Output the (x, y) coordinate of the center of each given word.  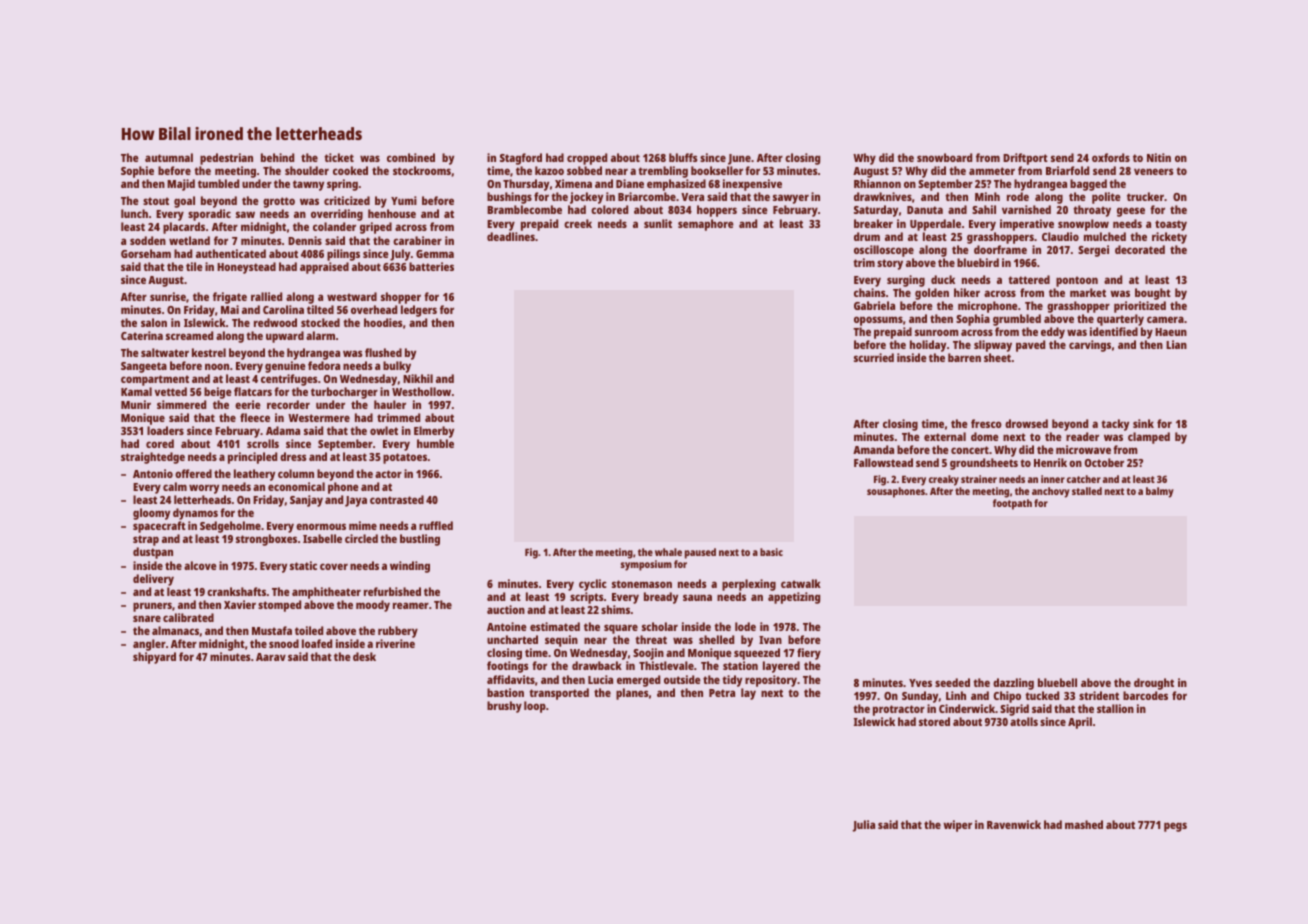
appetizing (794, 598)
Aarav (271, 657)
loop (535, 707)
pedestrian (226, 159)
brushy (504, 707)
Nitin (1159, 157)
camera (1165, 319)
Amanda (873, 449)
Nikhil (418, 378)
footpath (1012, 504)
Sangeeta (144, 367)
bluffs (683, 157)
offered (193, 473)
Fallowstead (883, 462)
